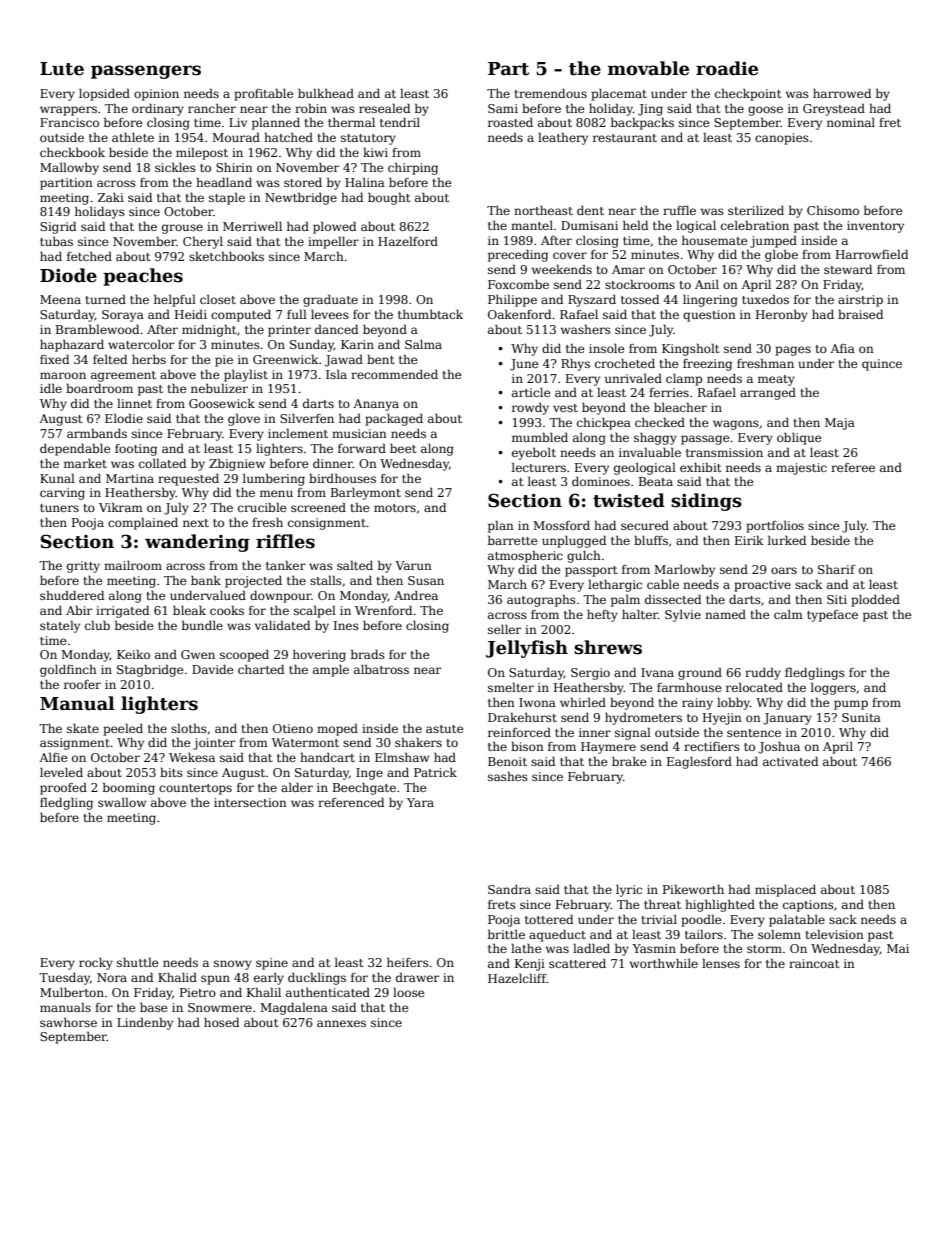 This image has width=952, height=1233. I want to click on Stagbridge, so click(150, 670).
